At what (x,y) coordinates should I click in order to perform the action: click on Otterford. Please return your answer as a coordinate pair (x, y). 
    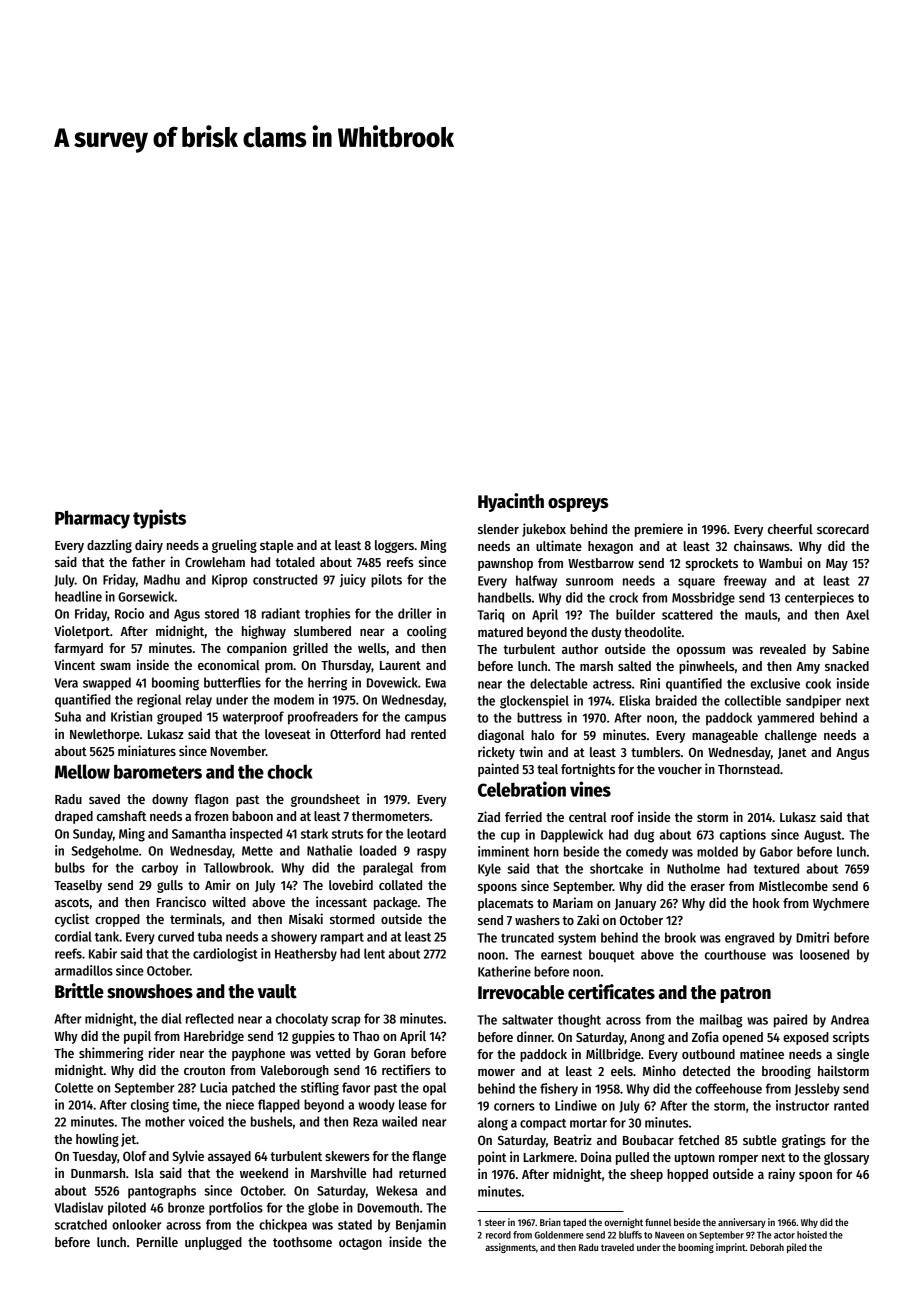
    Looking at the image, I should click on (355, 734).
